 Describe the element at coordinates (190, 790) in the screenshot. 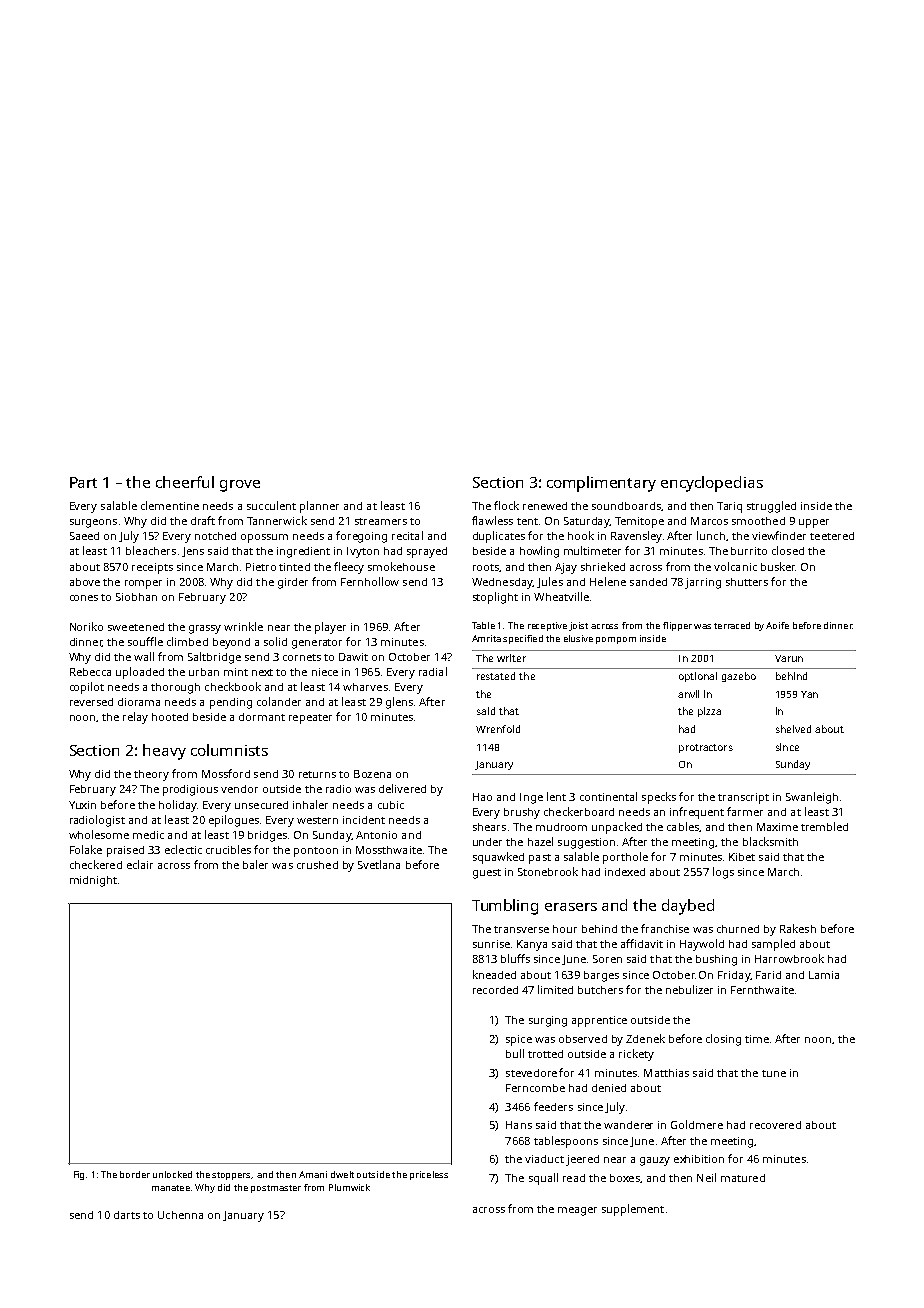

I see `prodigious` at that location.
